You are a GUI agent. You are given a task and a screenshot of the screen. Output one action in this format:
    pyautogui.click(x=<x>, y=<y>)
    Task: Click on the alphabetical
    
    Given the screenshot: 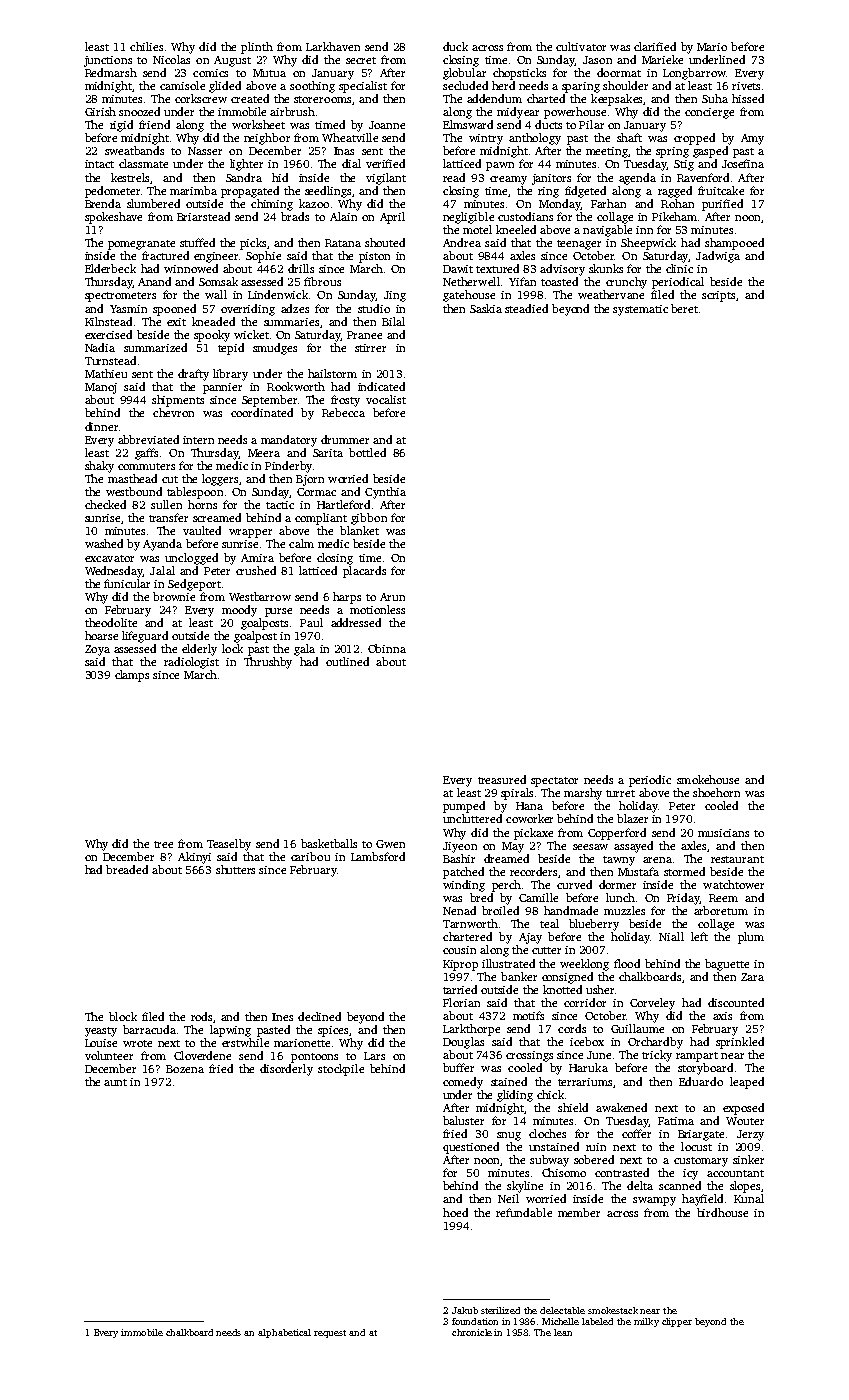 What is the action you would take?
    pyautogui.click(x=284, y=1333)
